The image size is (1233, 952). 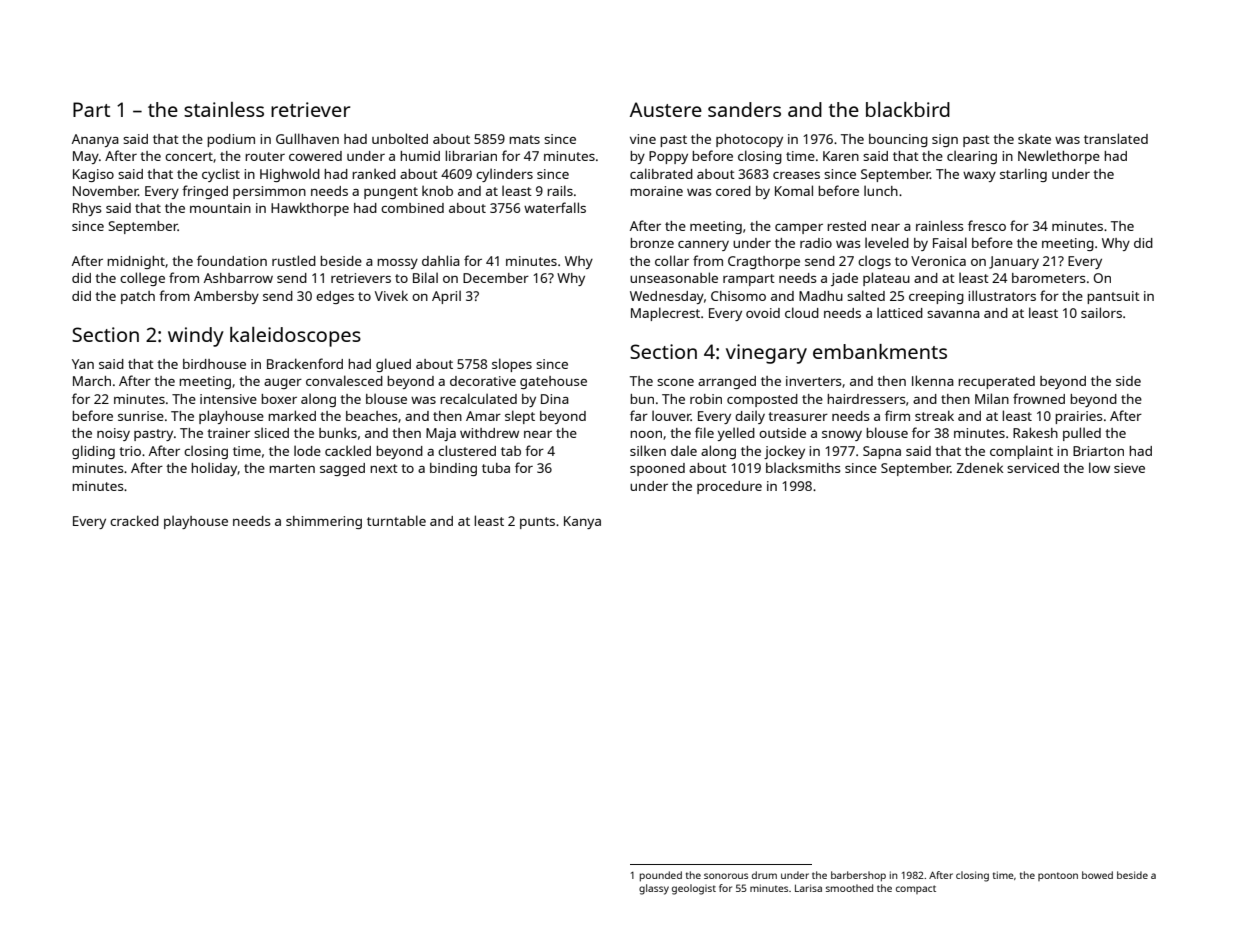 I want to click on photocopy, so click(x=749, y=140).
